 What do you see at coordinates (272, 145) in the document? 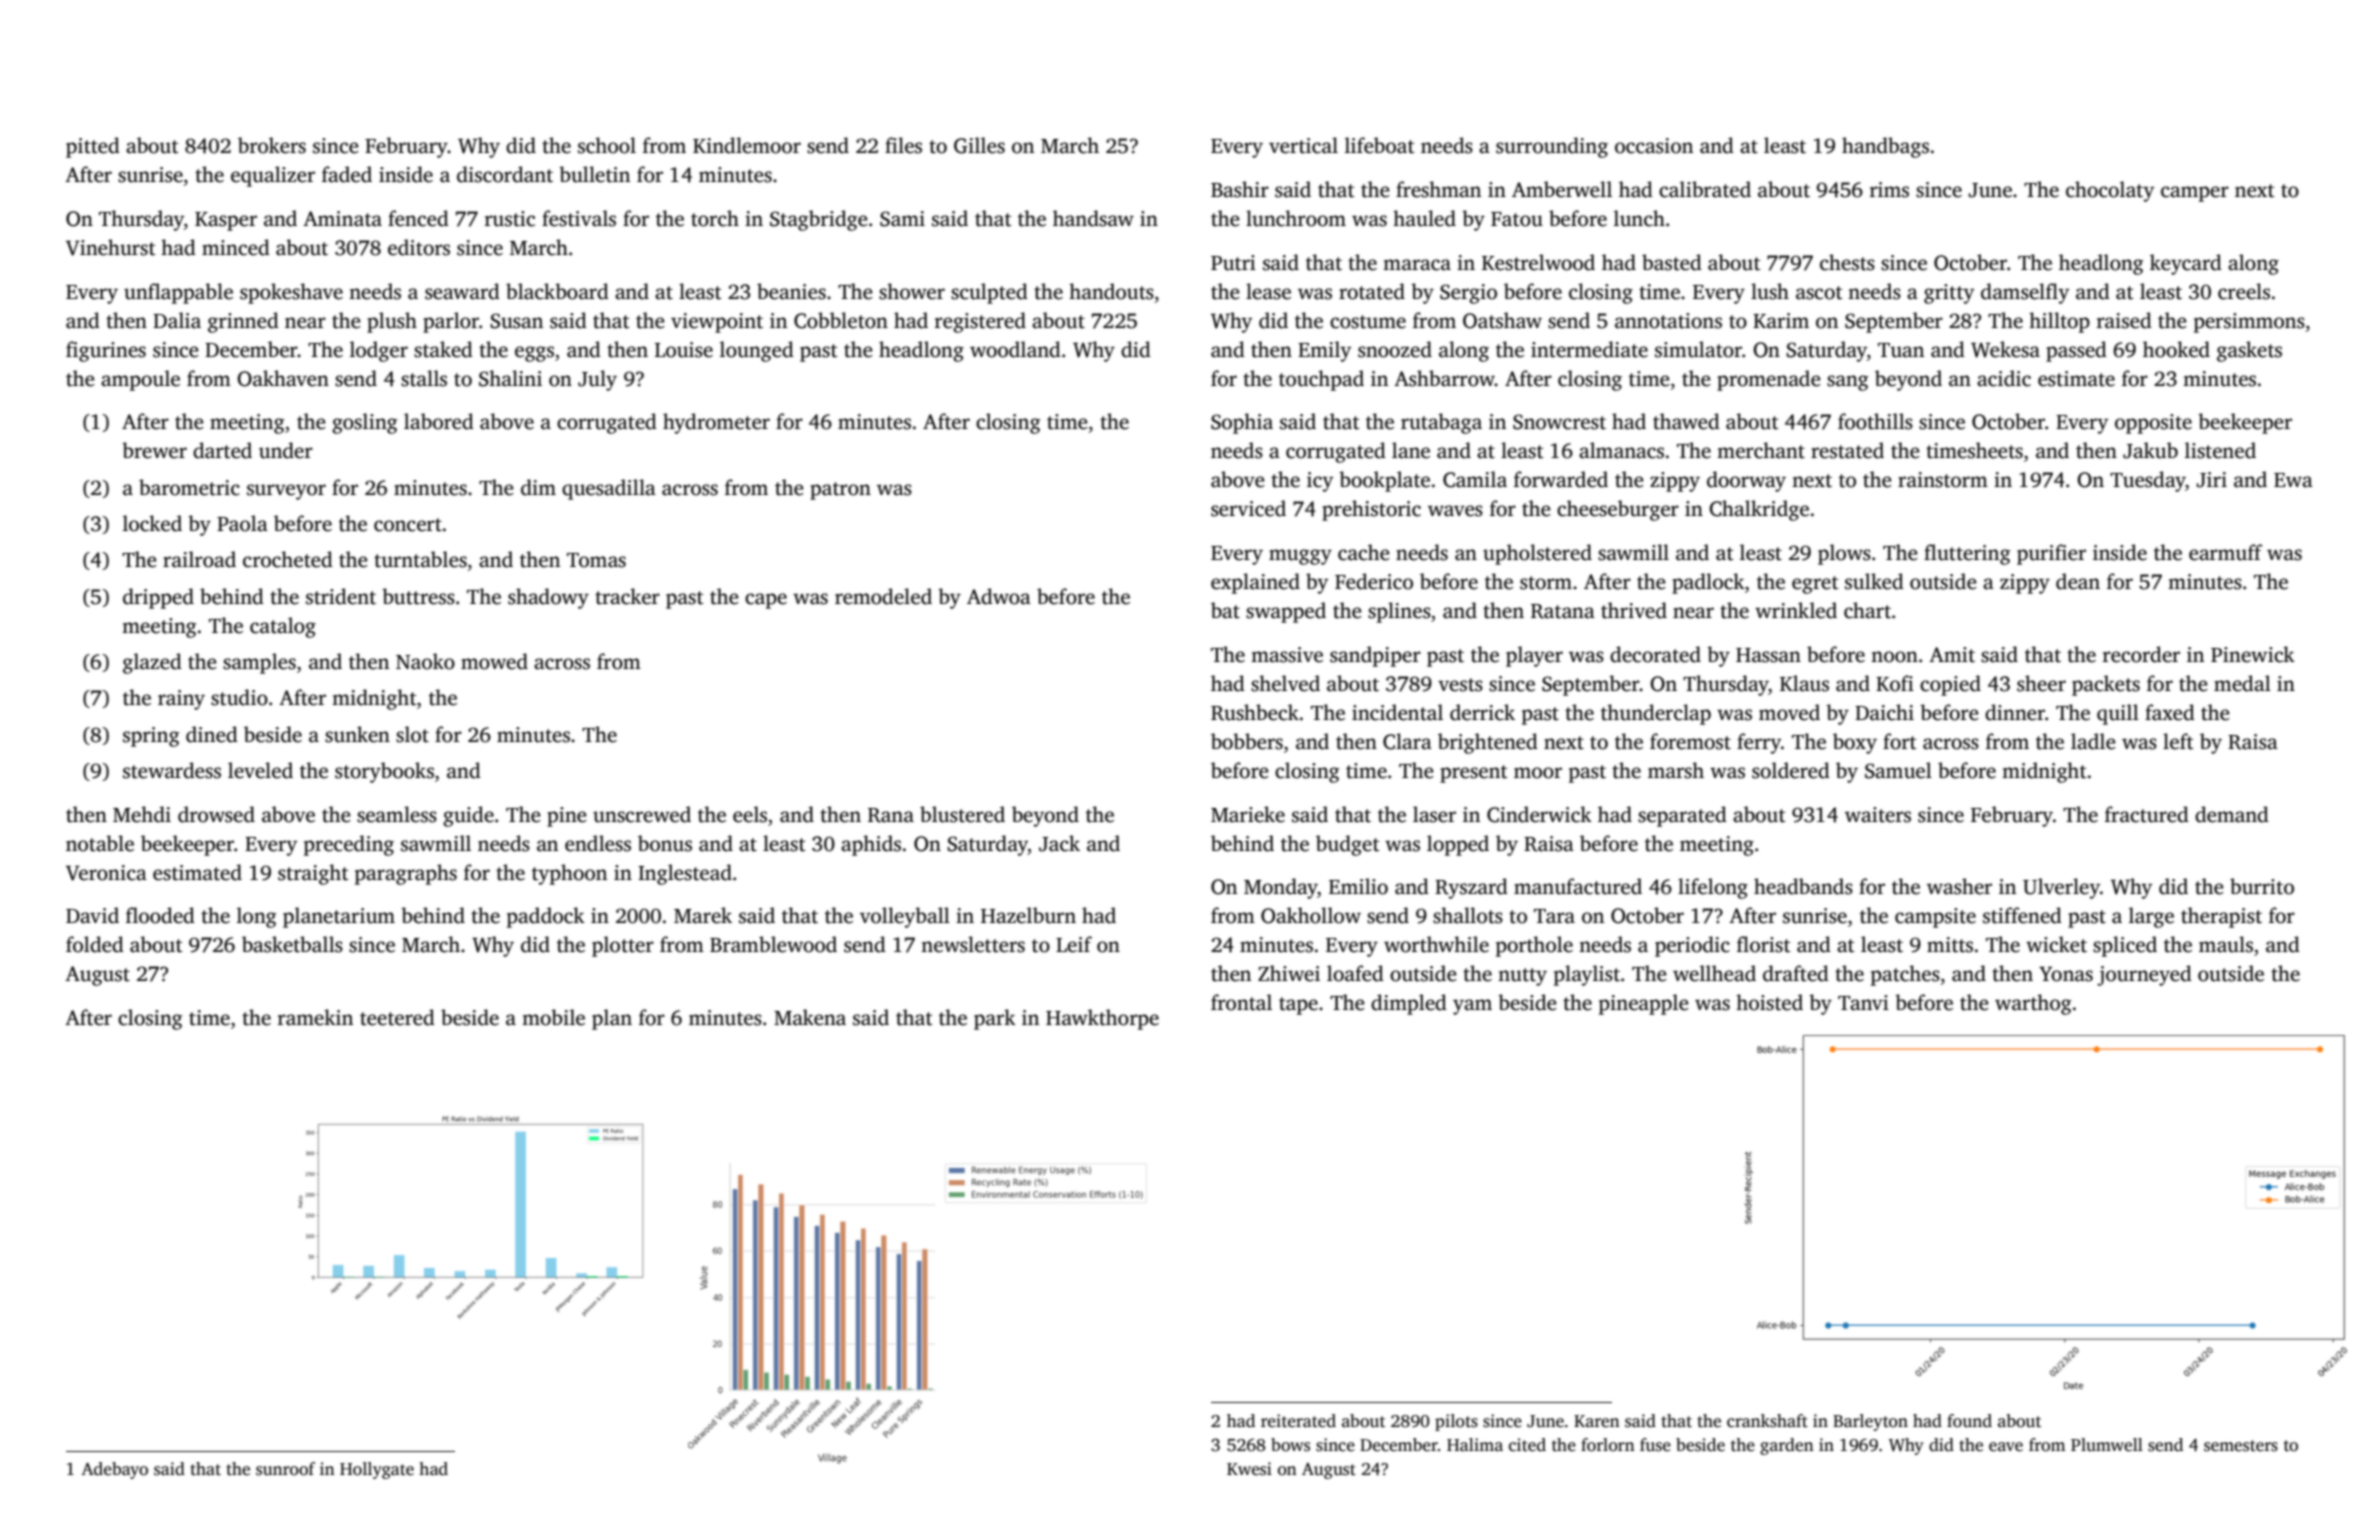
I see `brokers` at bounding box center [272, 145].
